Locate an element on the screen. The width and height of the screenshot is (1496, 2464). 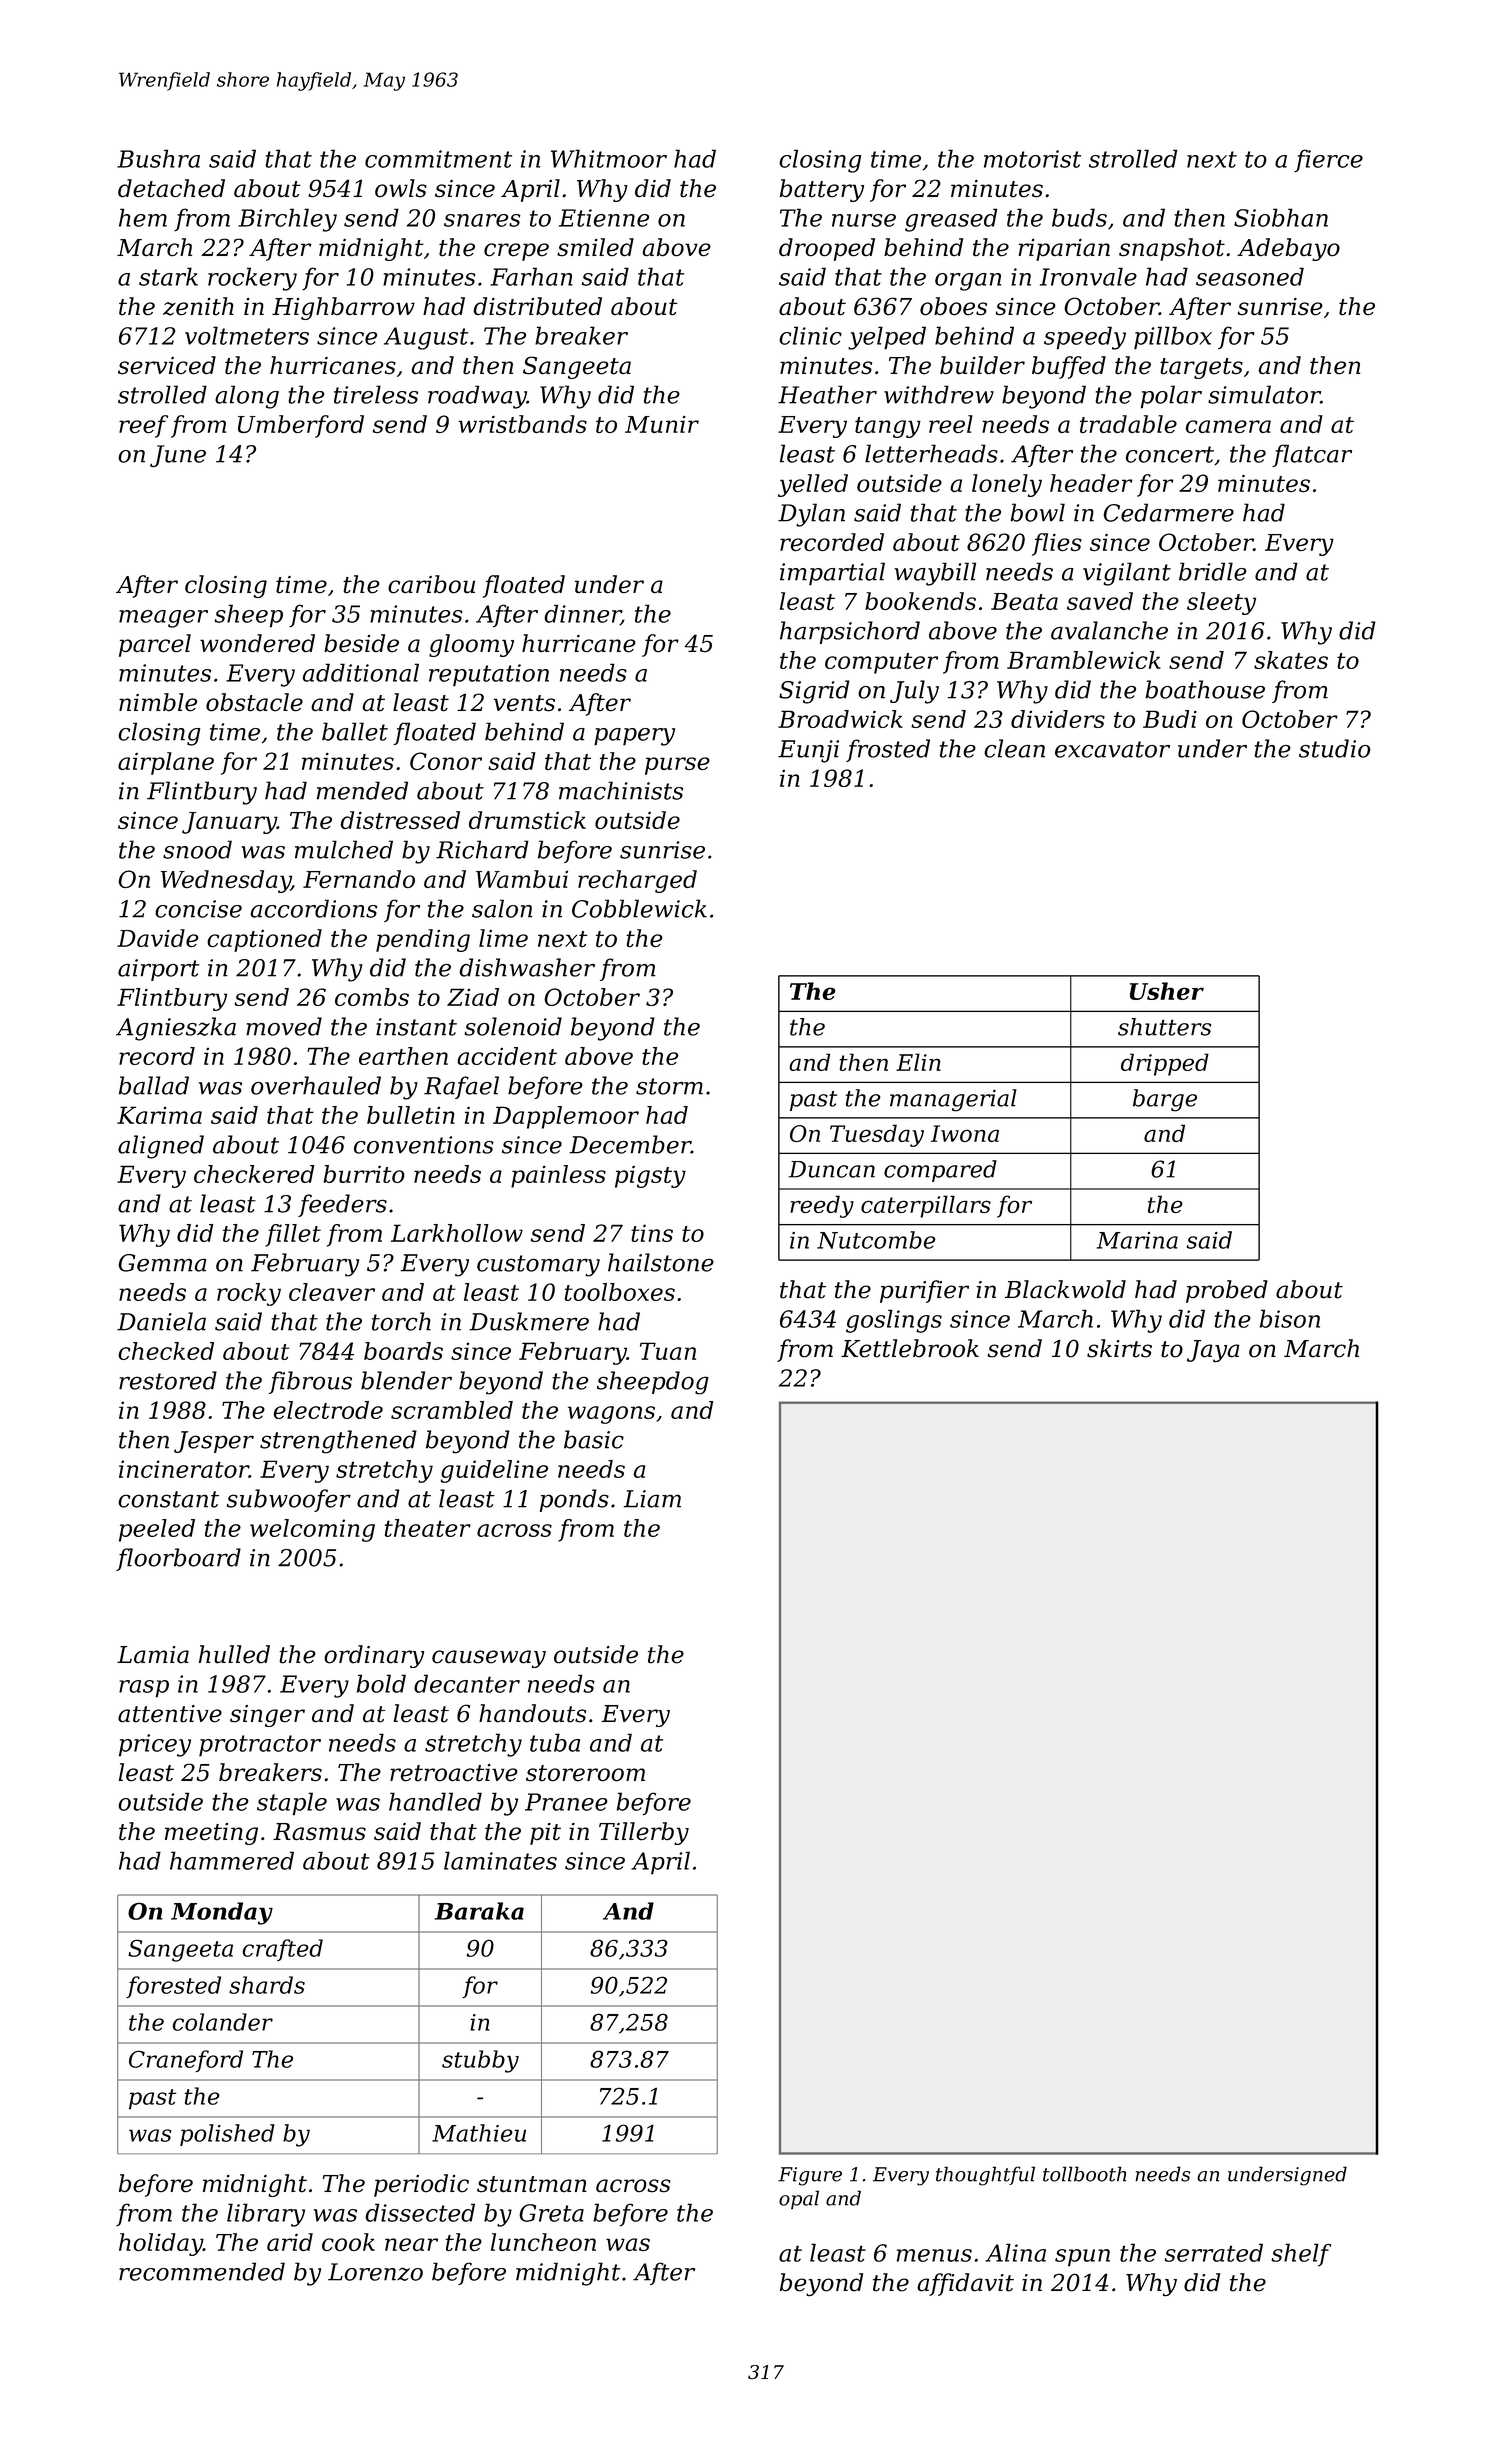
Wambui is located at coordinates (522, 879).
